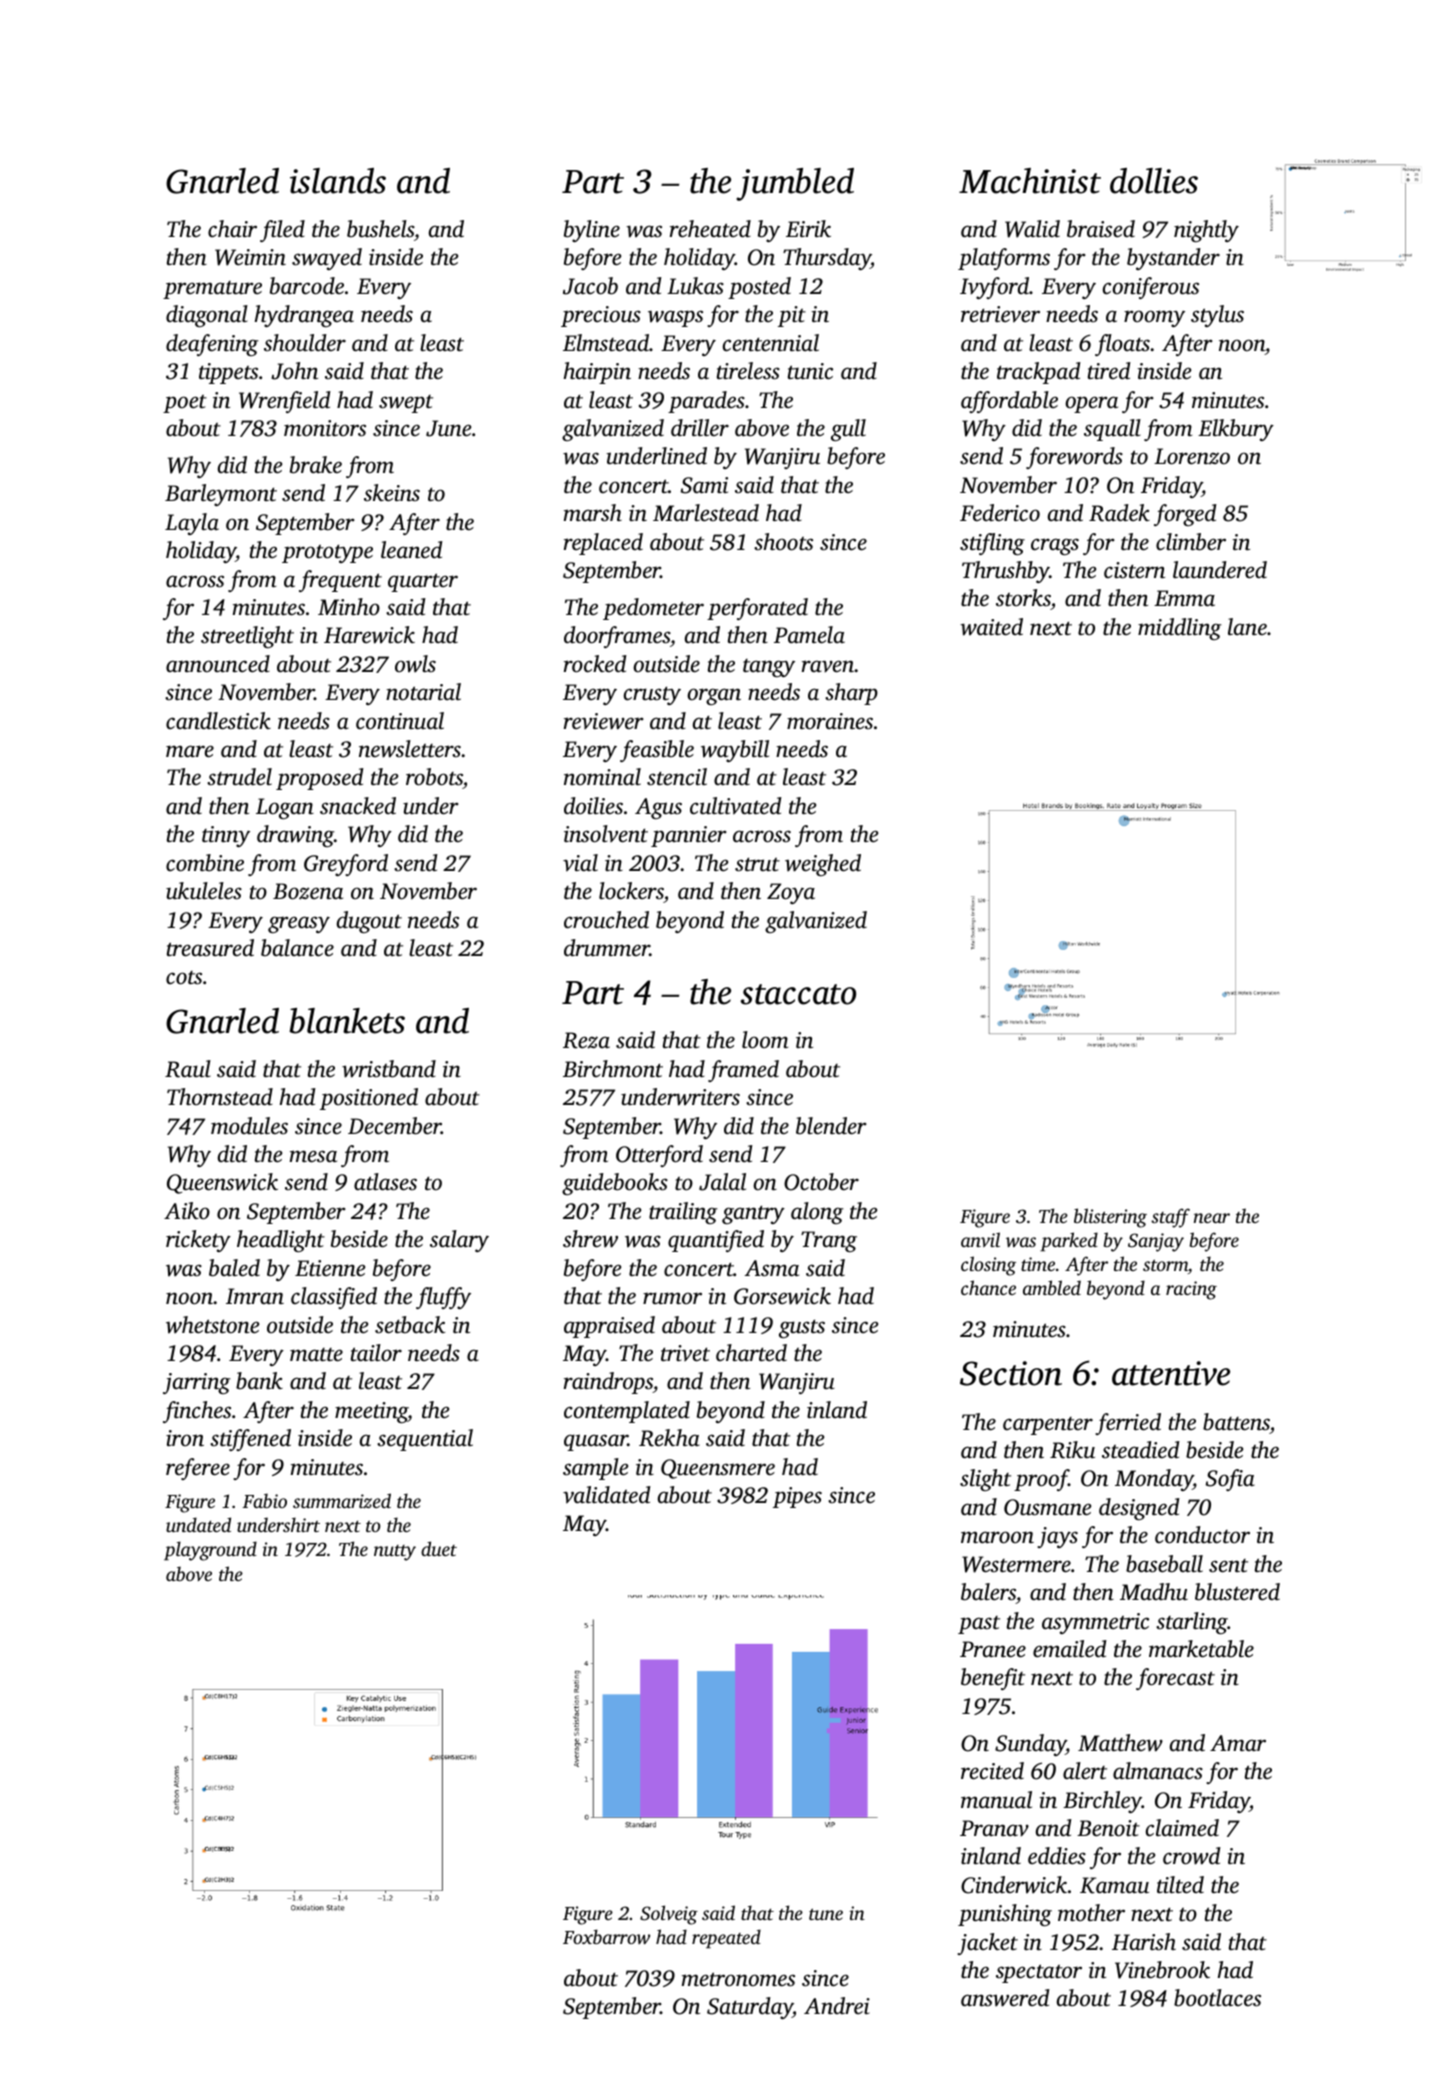  I want to click on blistering, so click(1110, 1218).
